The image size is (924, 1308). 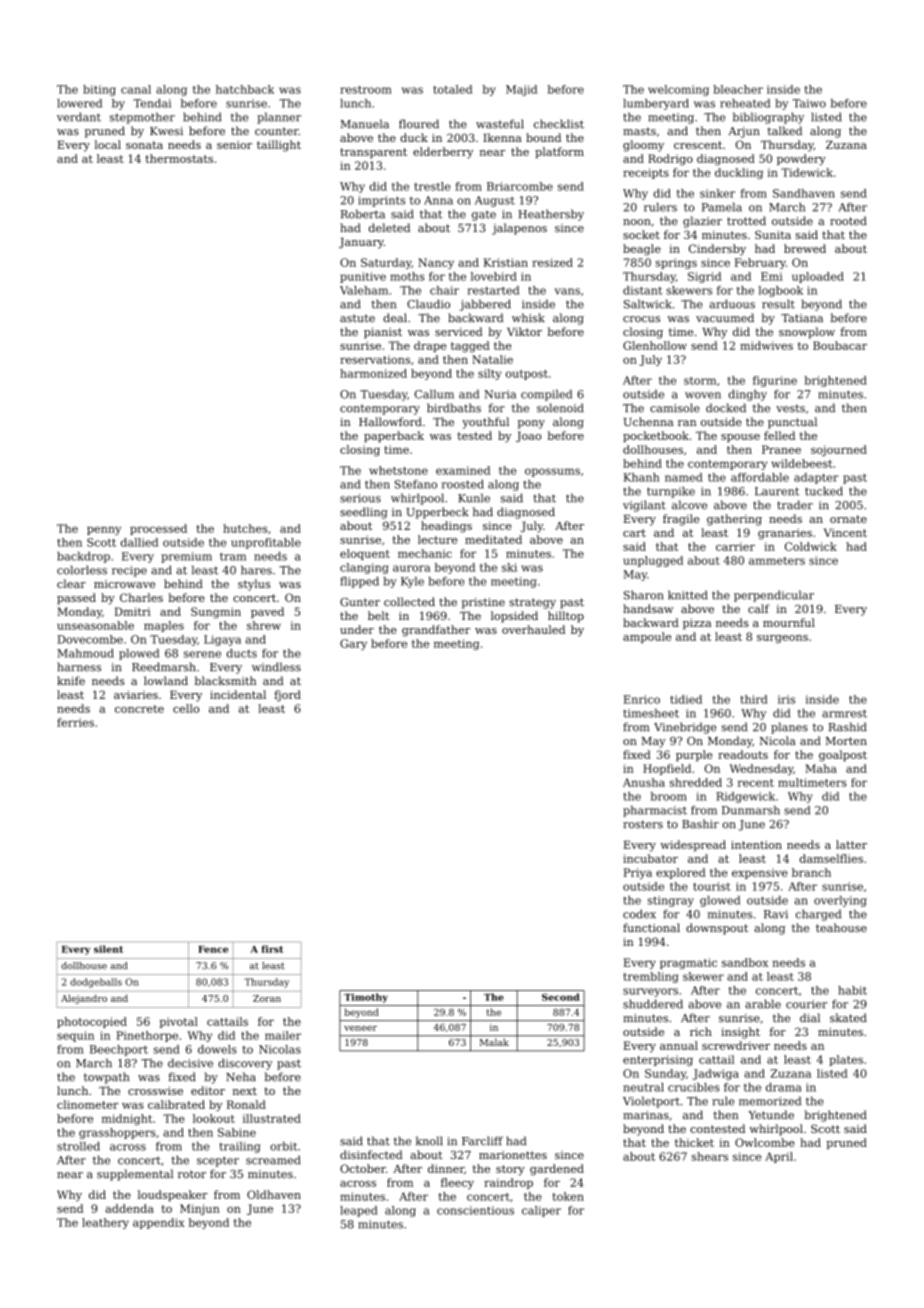 What do you see at coordinates (792, 423) in the screenshot?
I see `punctual` at bounding box center [792, 423].
